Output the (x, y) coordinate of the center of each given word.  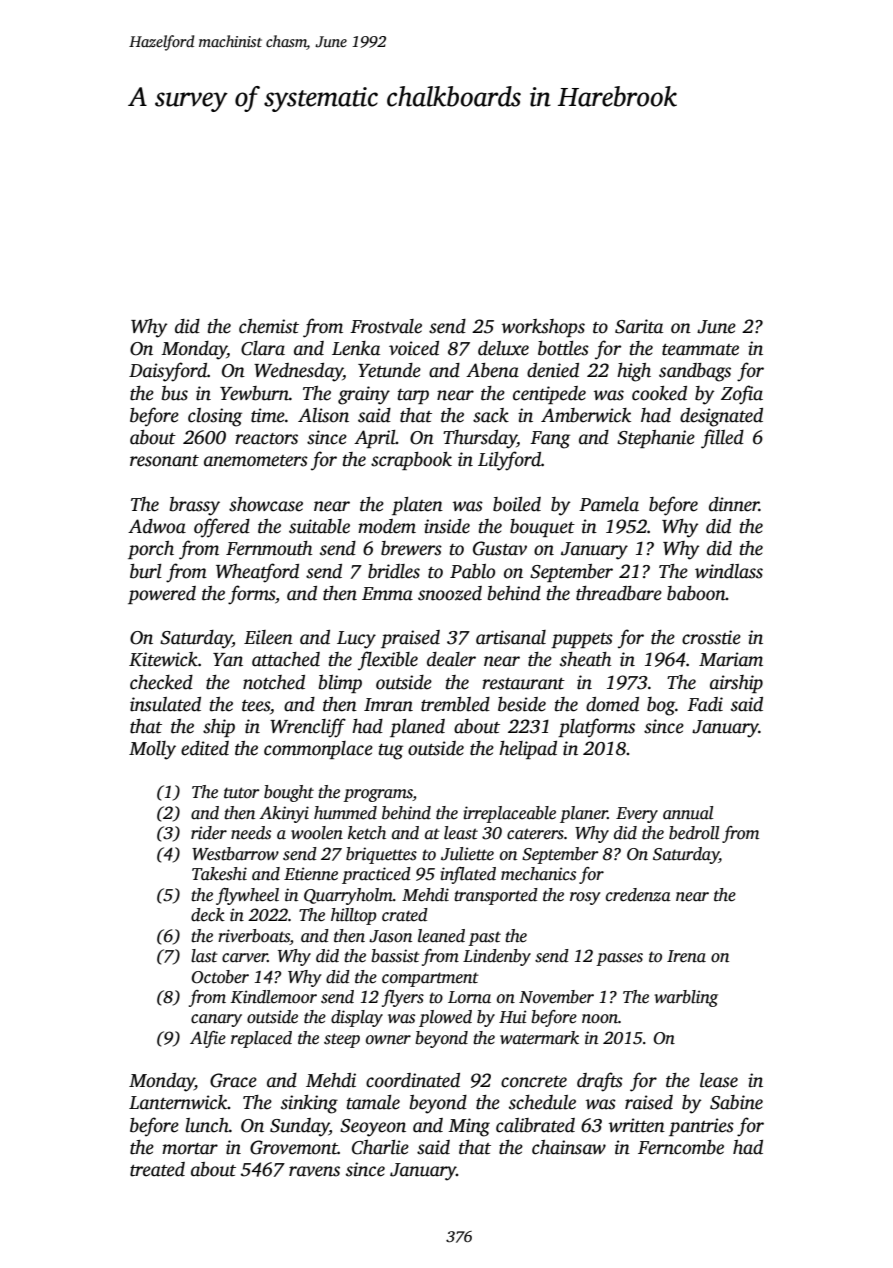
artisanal (511, 637)
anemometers (256, 461)
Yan (228, 660)
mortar (190, 1149)
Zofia (742, 395)
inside (447, 526)
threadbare (619, 593)
